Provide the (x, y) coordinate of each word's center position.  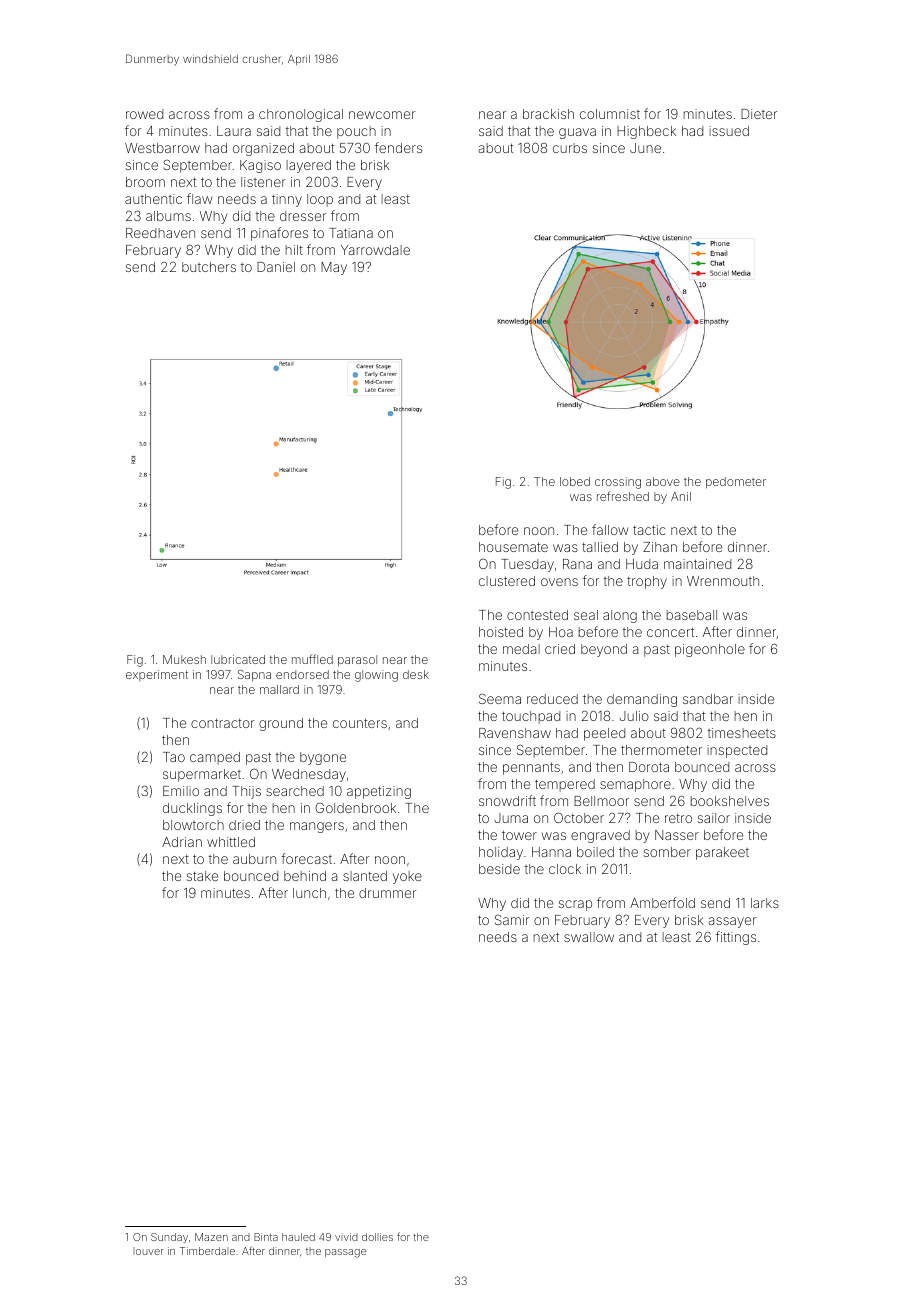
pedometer (736, 483)
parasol (357, 661)
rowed (144, 114)
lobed (575, 481)
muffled (312, 659)
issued (729, 131)
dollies (377, 1237)
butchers (209, 267)
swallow (589, 937)
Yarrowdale (375, 250)
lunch (309, 893)
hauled (298, 1237)
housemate (513, 547)
